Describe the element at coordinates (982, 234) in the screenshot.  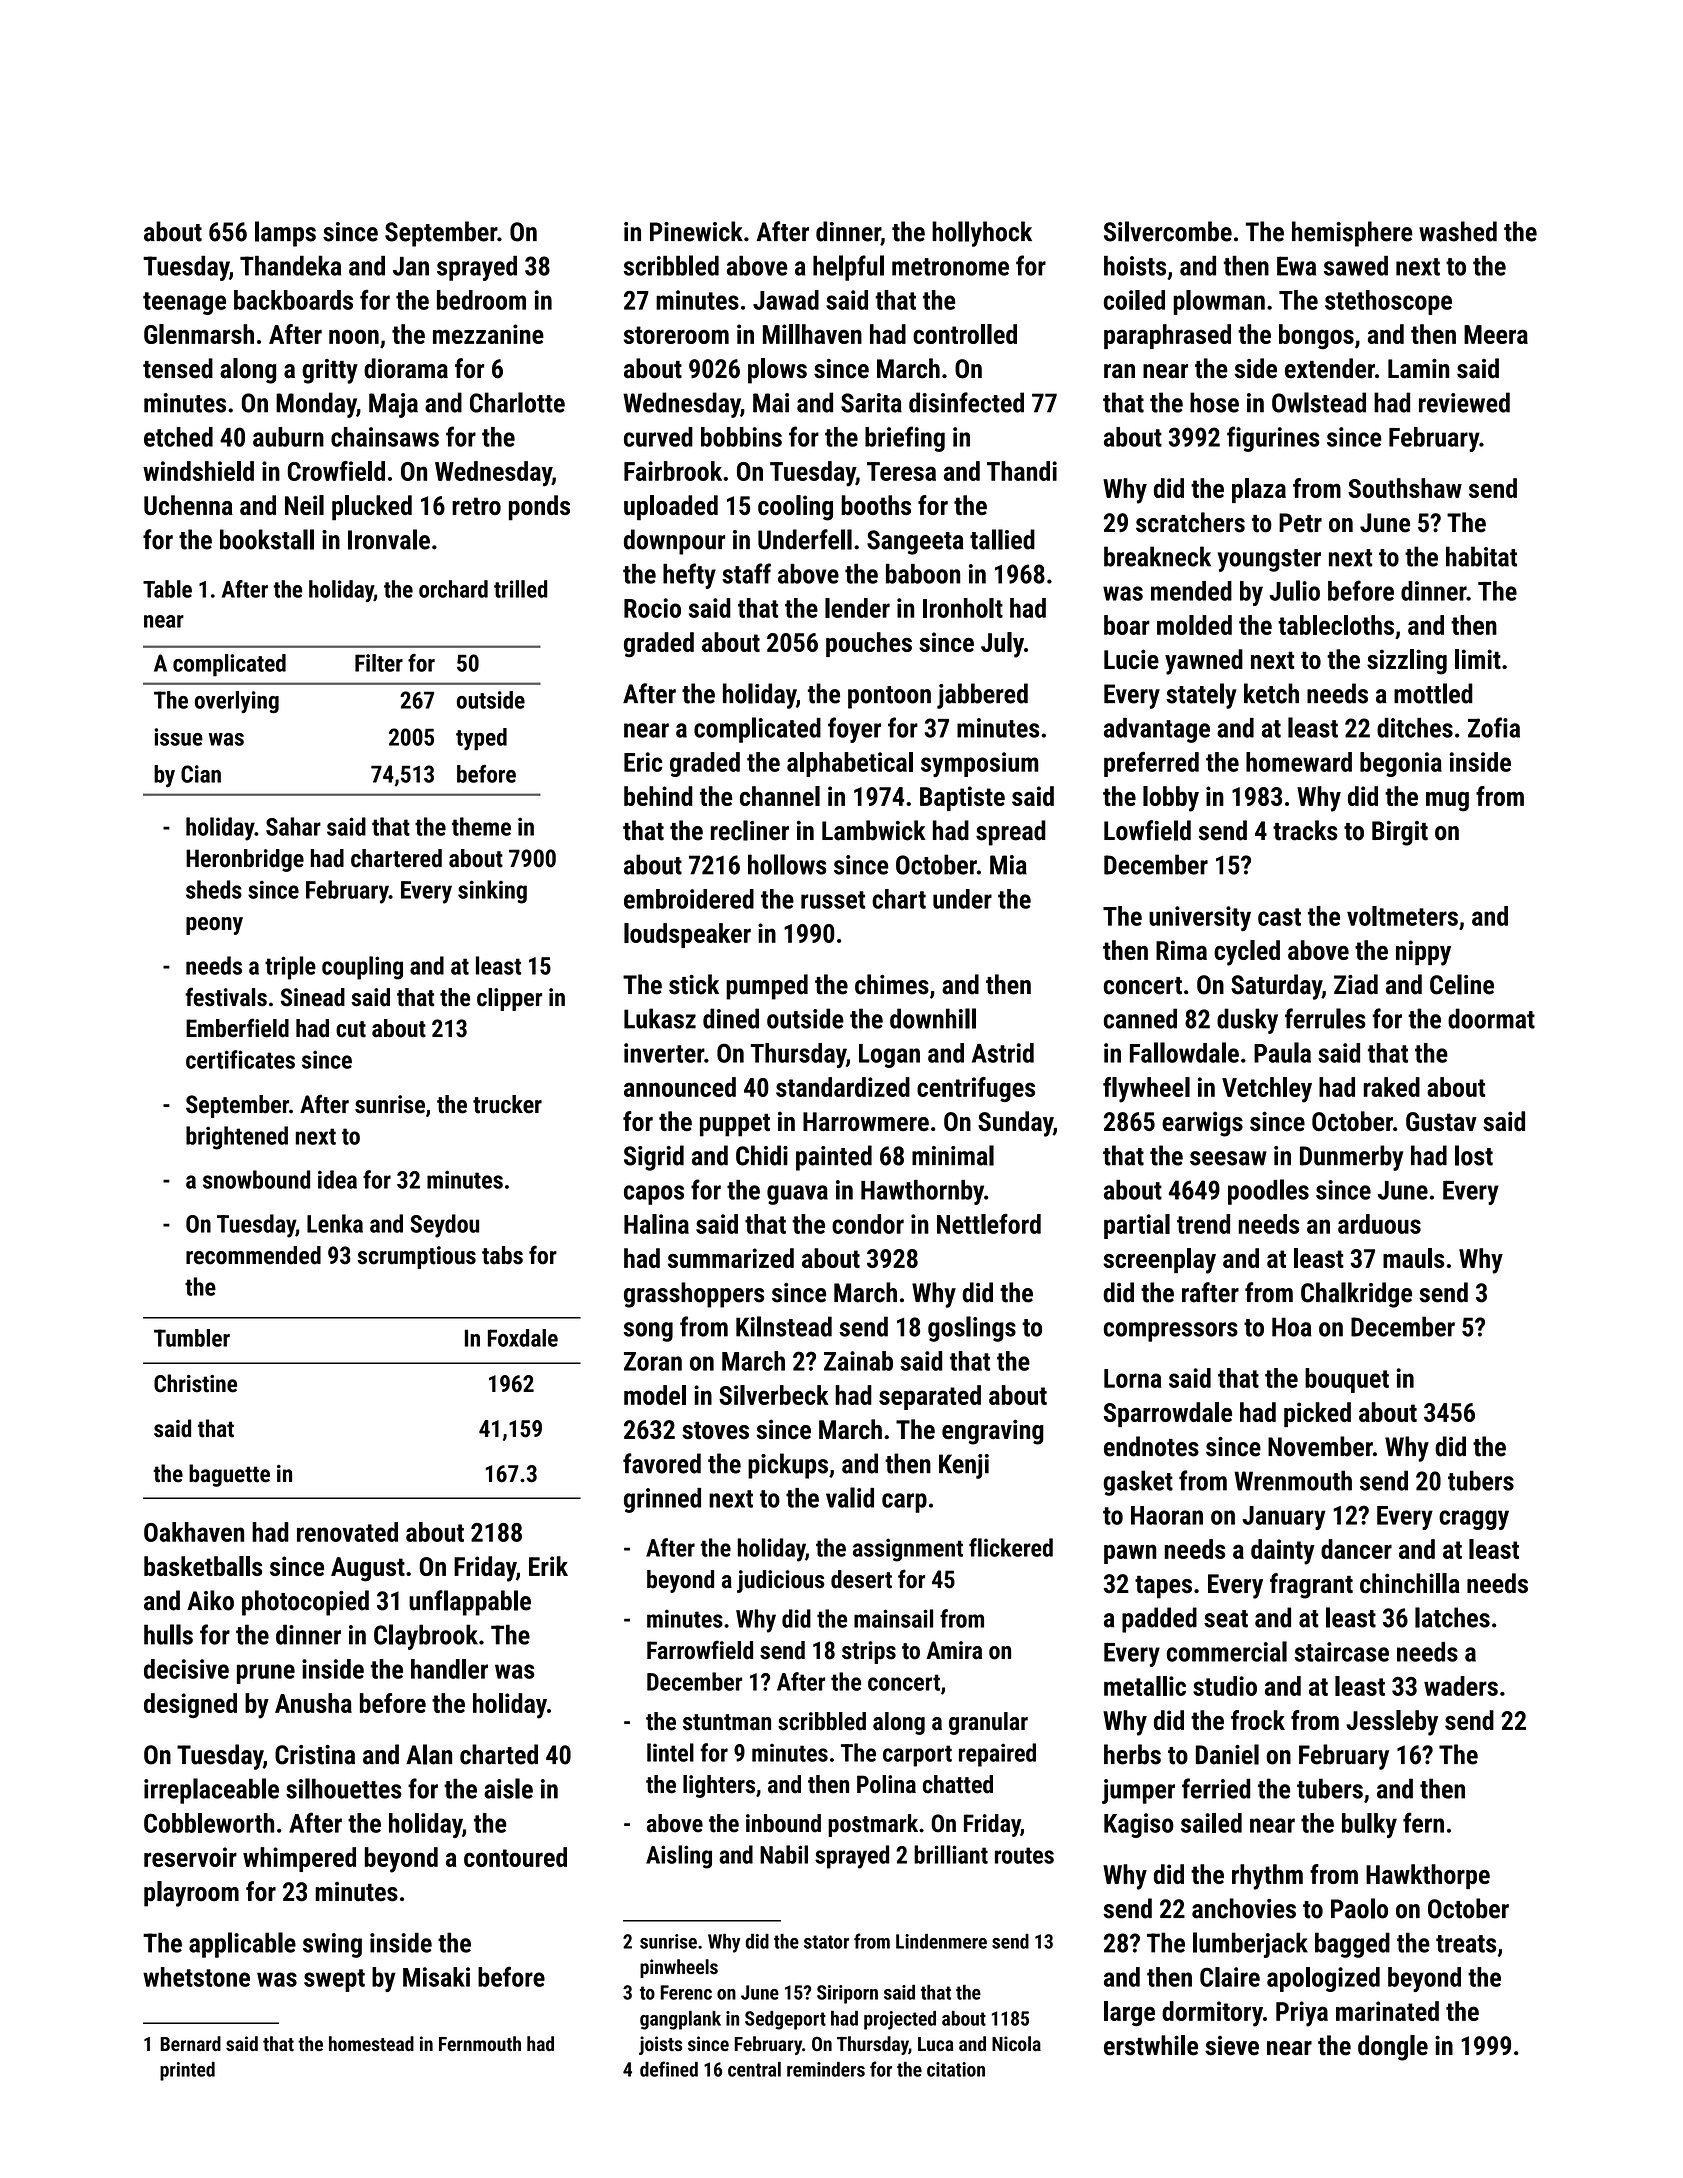
I see `hollyhock` at that location.
